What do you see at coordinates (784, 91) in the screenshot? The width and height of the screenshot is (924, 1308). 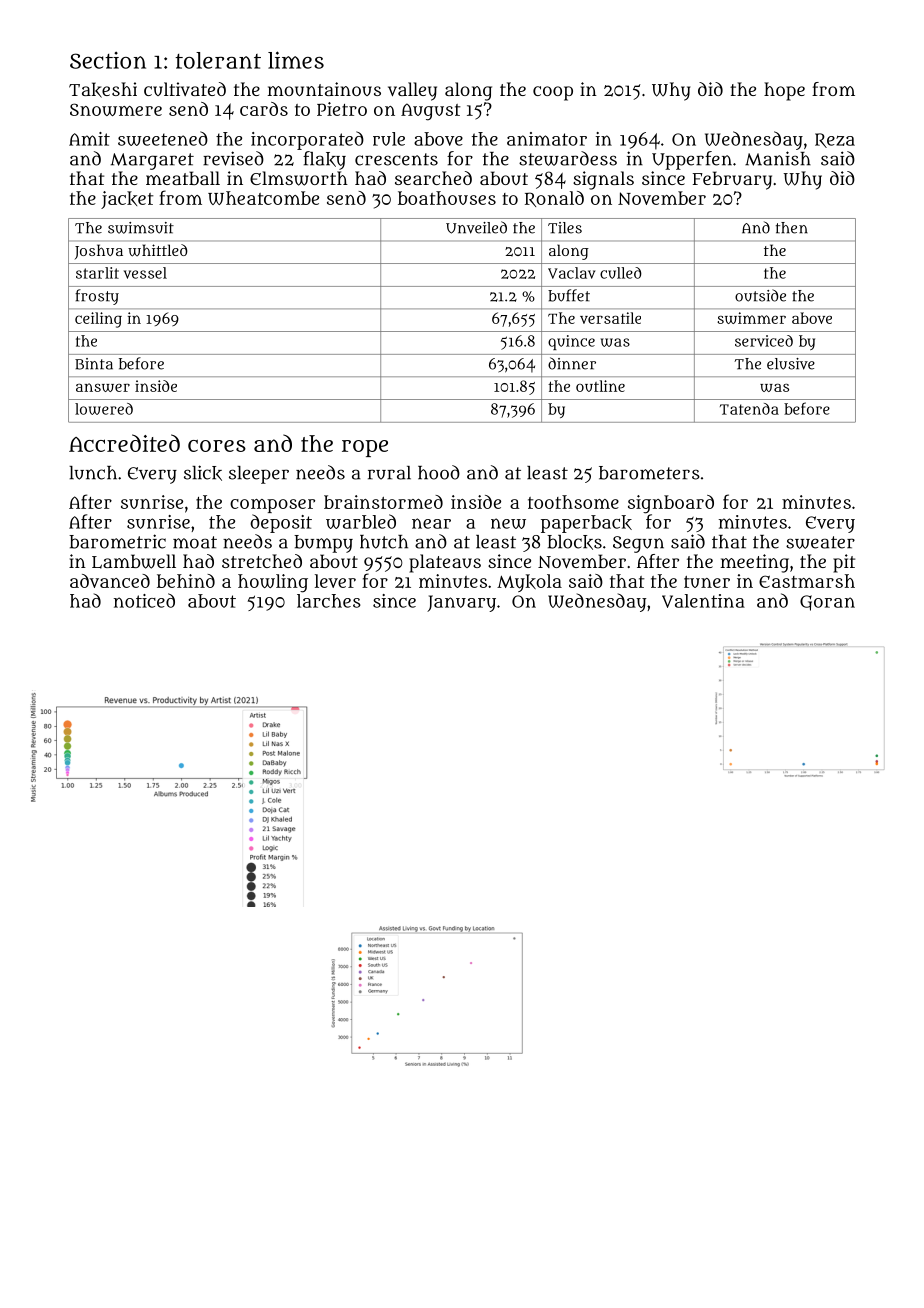 I see `hope` at bounding box center [784, 91].
